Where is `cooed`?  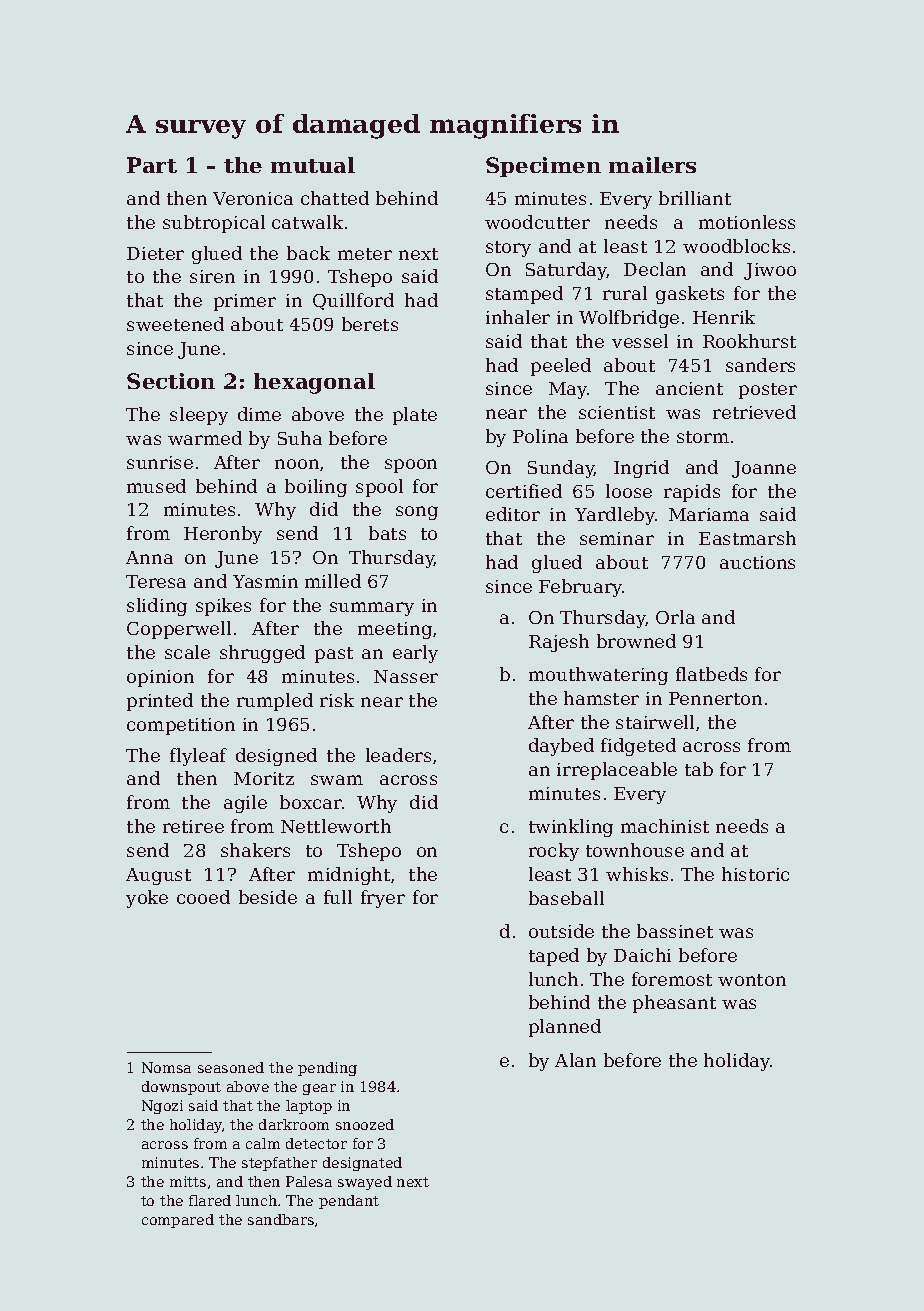
cooed is located at coordinates (203, 897).
